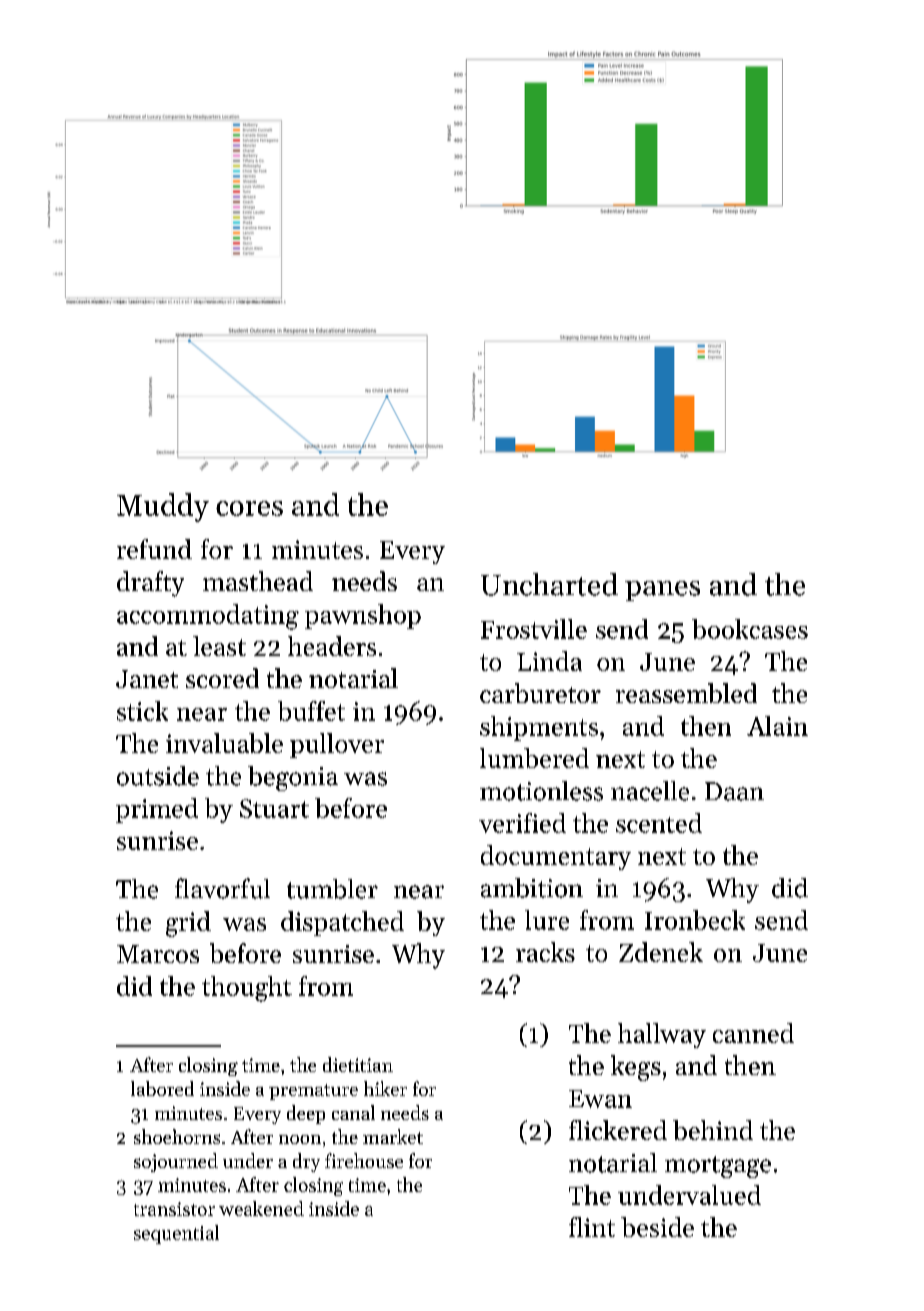 This image has height=1311, width=924. I want to click on bookcases, so click(750, 629).
